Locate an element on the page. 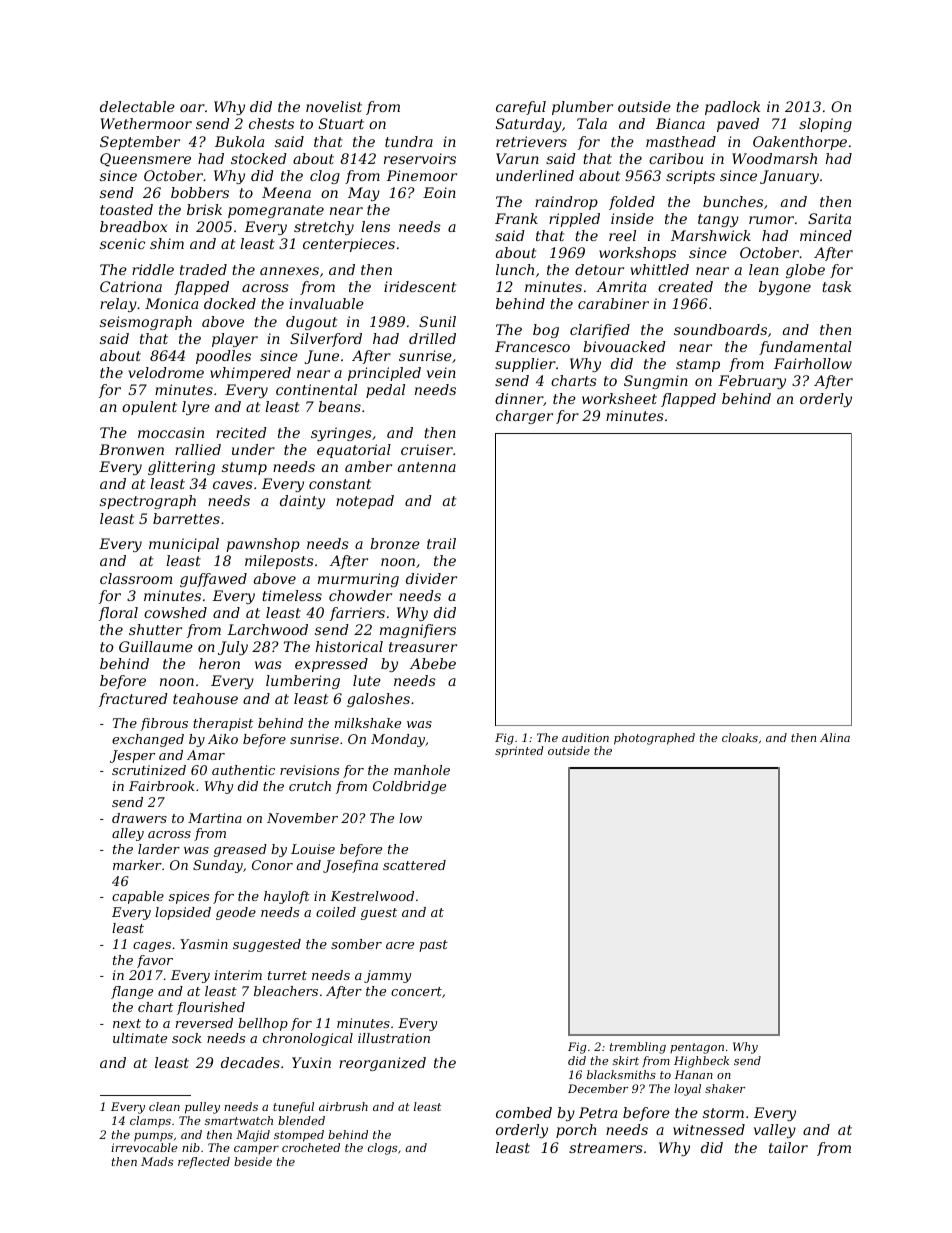  concert is located at coordinates (416, 991).
